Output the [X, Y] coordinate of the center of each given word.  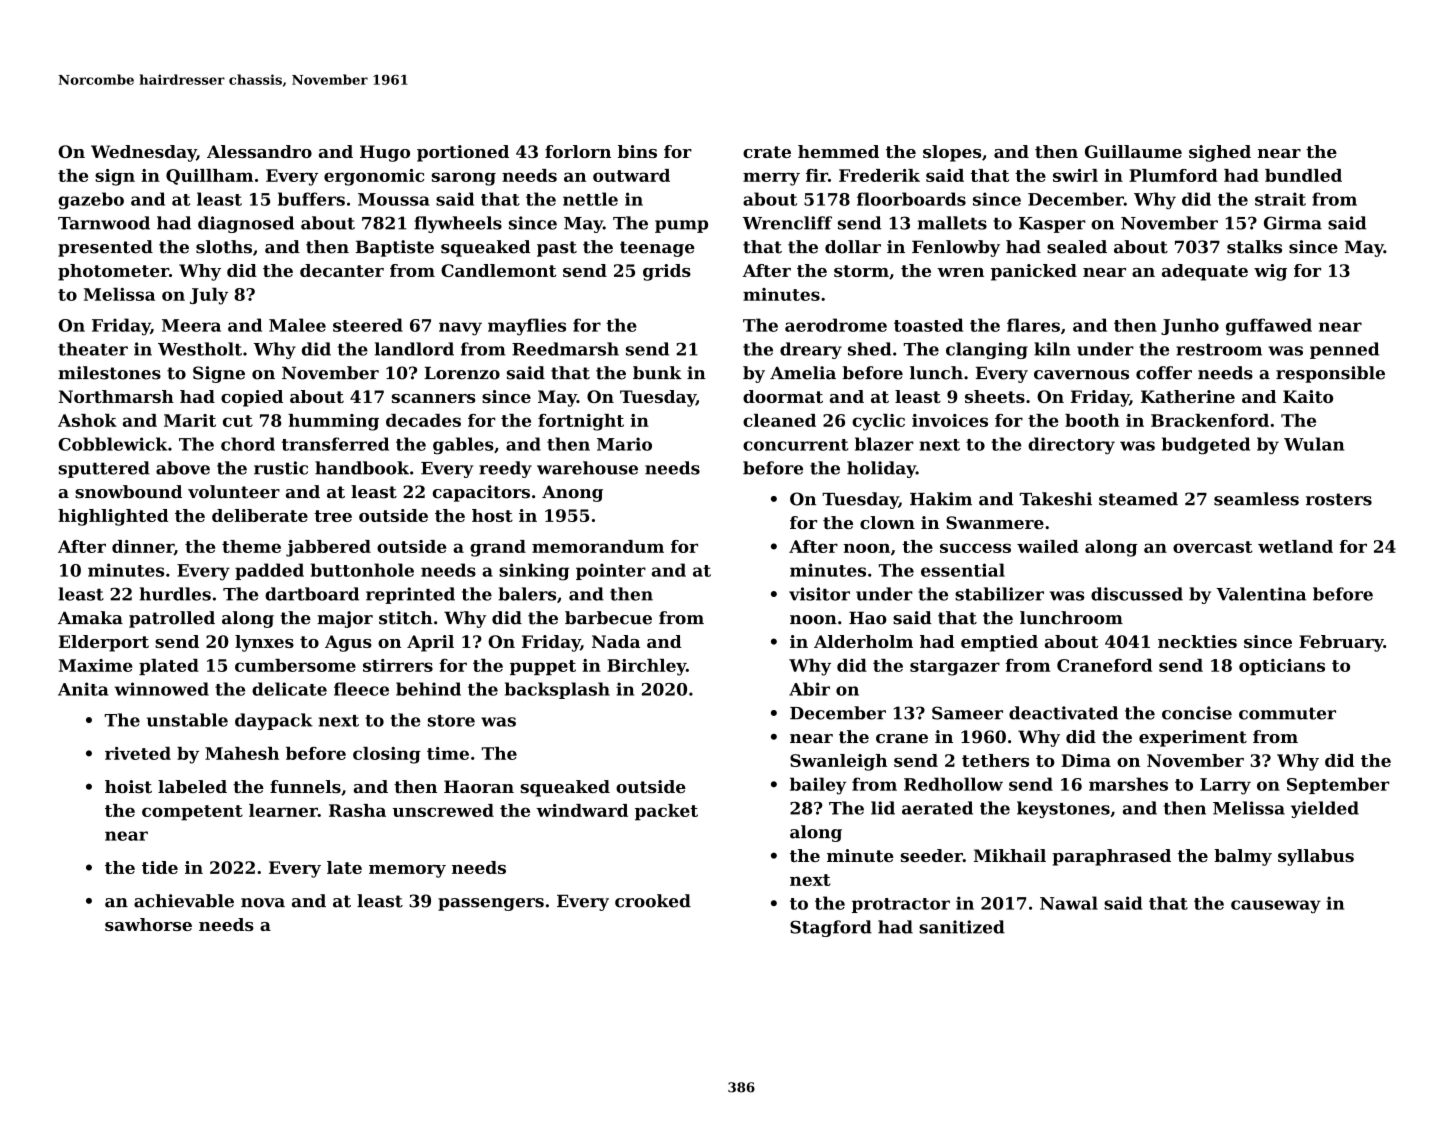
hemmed [838, 151]
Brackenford [1210, 420]
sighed [1220, 153]
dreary [811, 350]
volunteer [234, 492]
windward [582, 810]
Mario [624, 444]
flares [1033, 325]
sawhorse [148, 924]
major [345, 619]
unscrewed [443, 810]
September [1338, 785]
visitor [819, 594]
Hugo [385, 153]
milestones [109, 373]
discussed [1137, 594]
